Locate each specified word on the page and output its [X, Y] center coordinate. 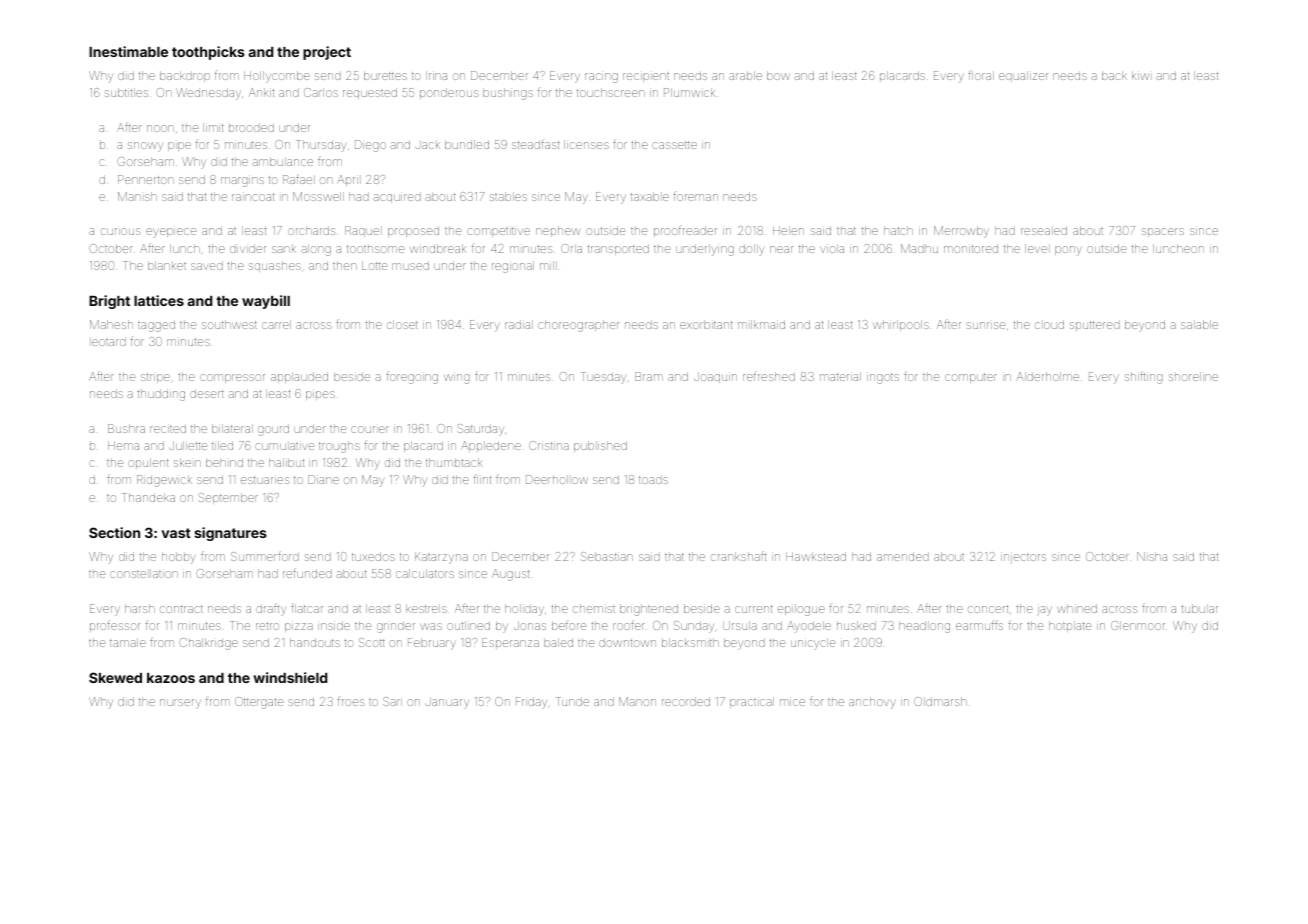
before [569, 625]
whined [1077, 608]
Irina [436, 75]
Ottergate [259, 703]
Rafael [297, 179]
